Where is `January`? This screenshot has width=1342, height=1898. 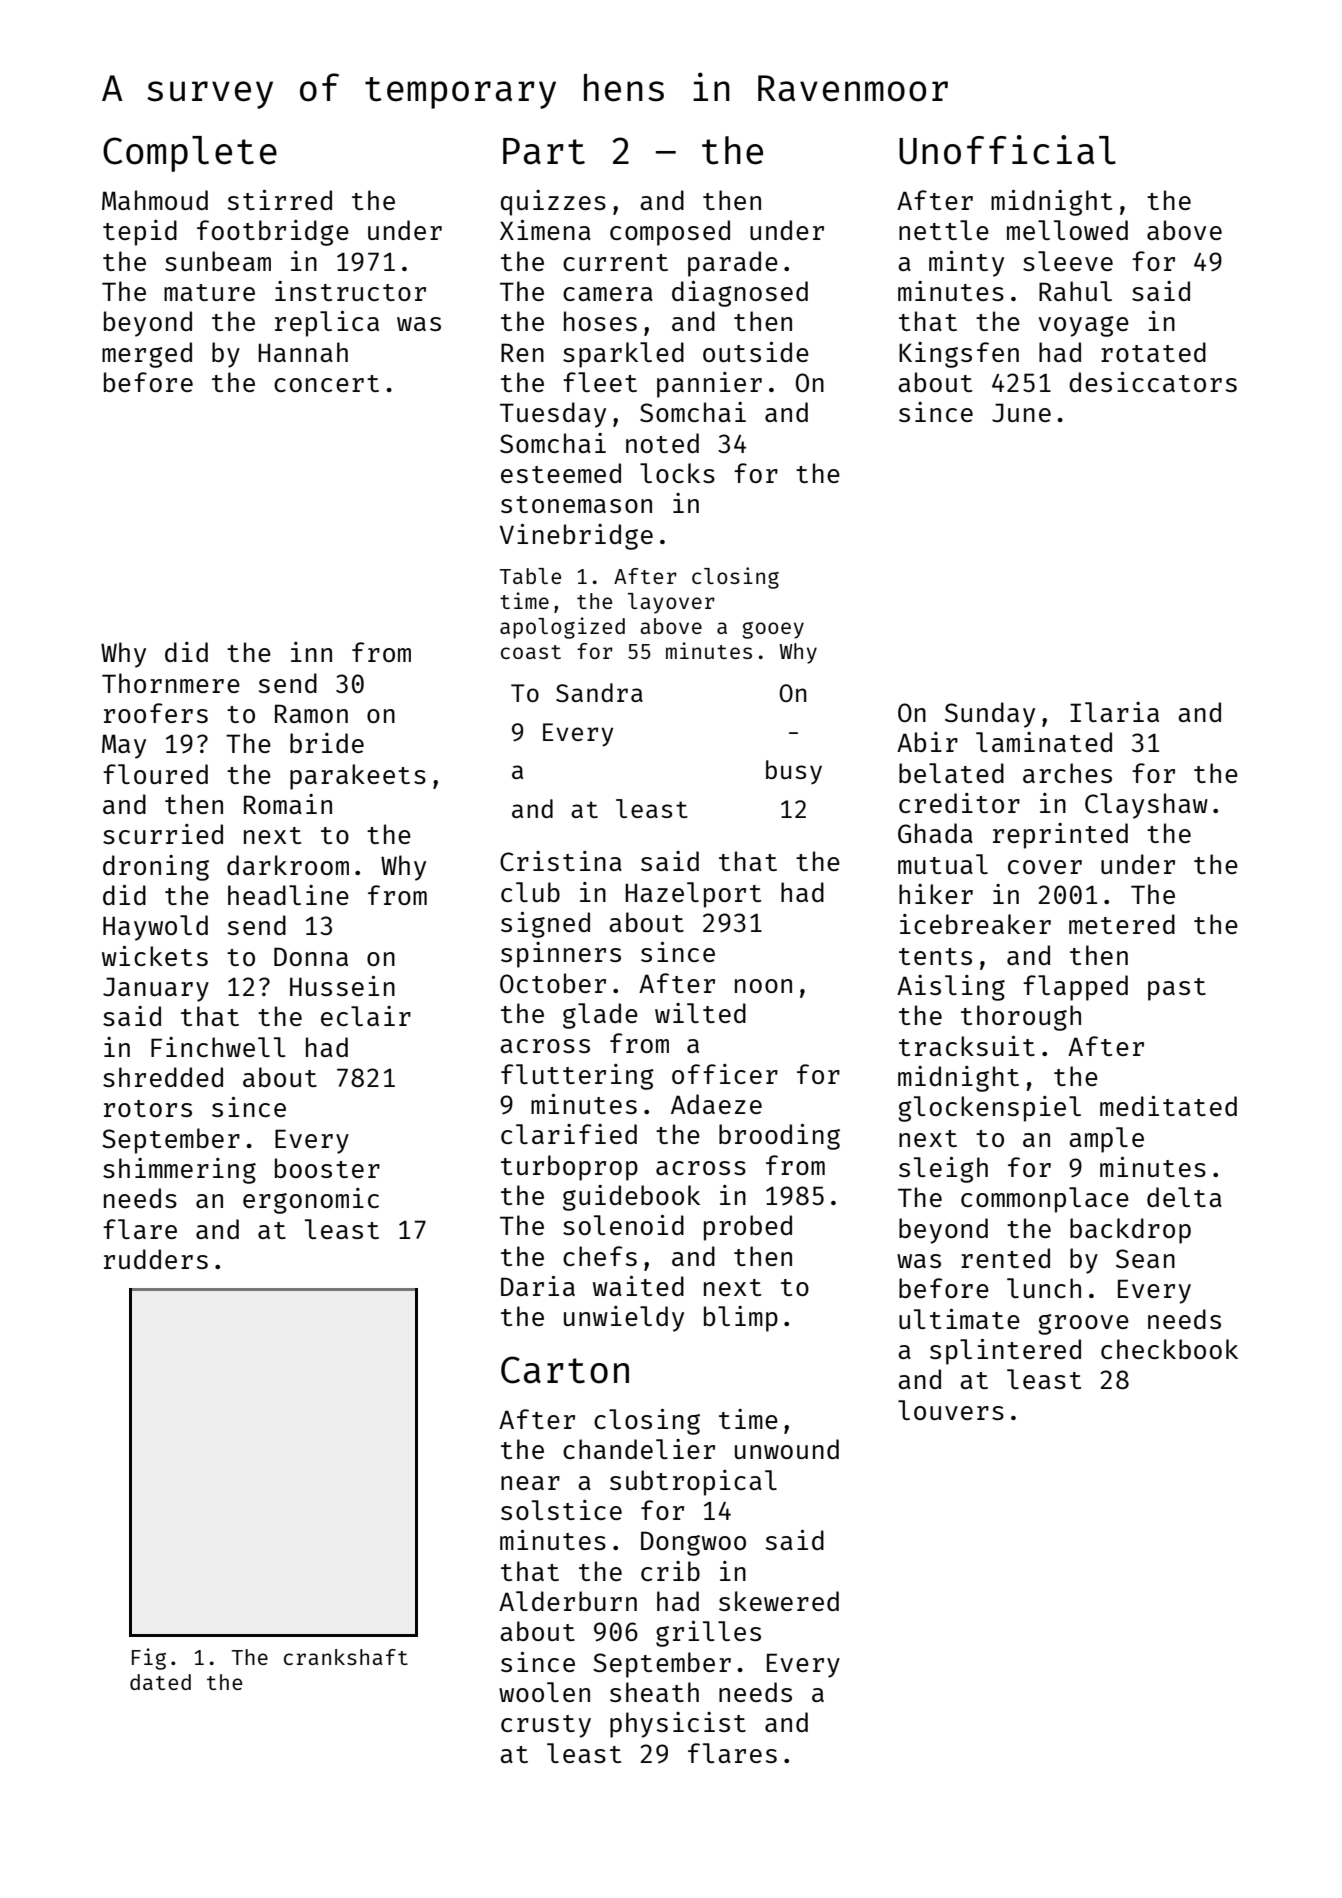 January is located at coordinates (156, 989).
